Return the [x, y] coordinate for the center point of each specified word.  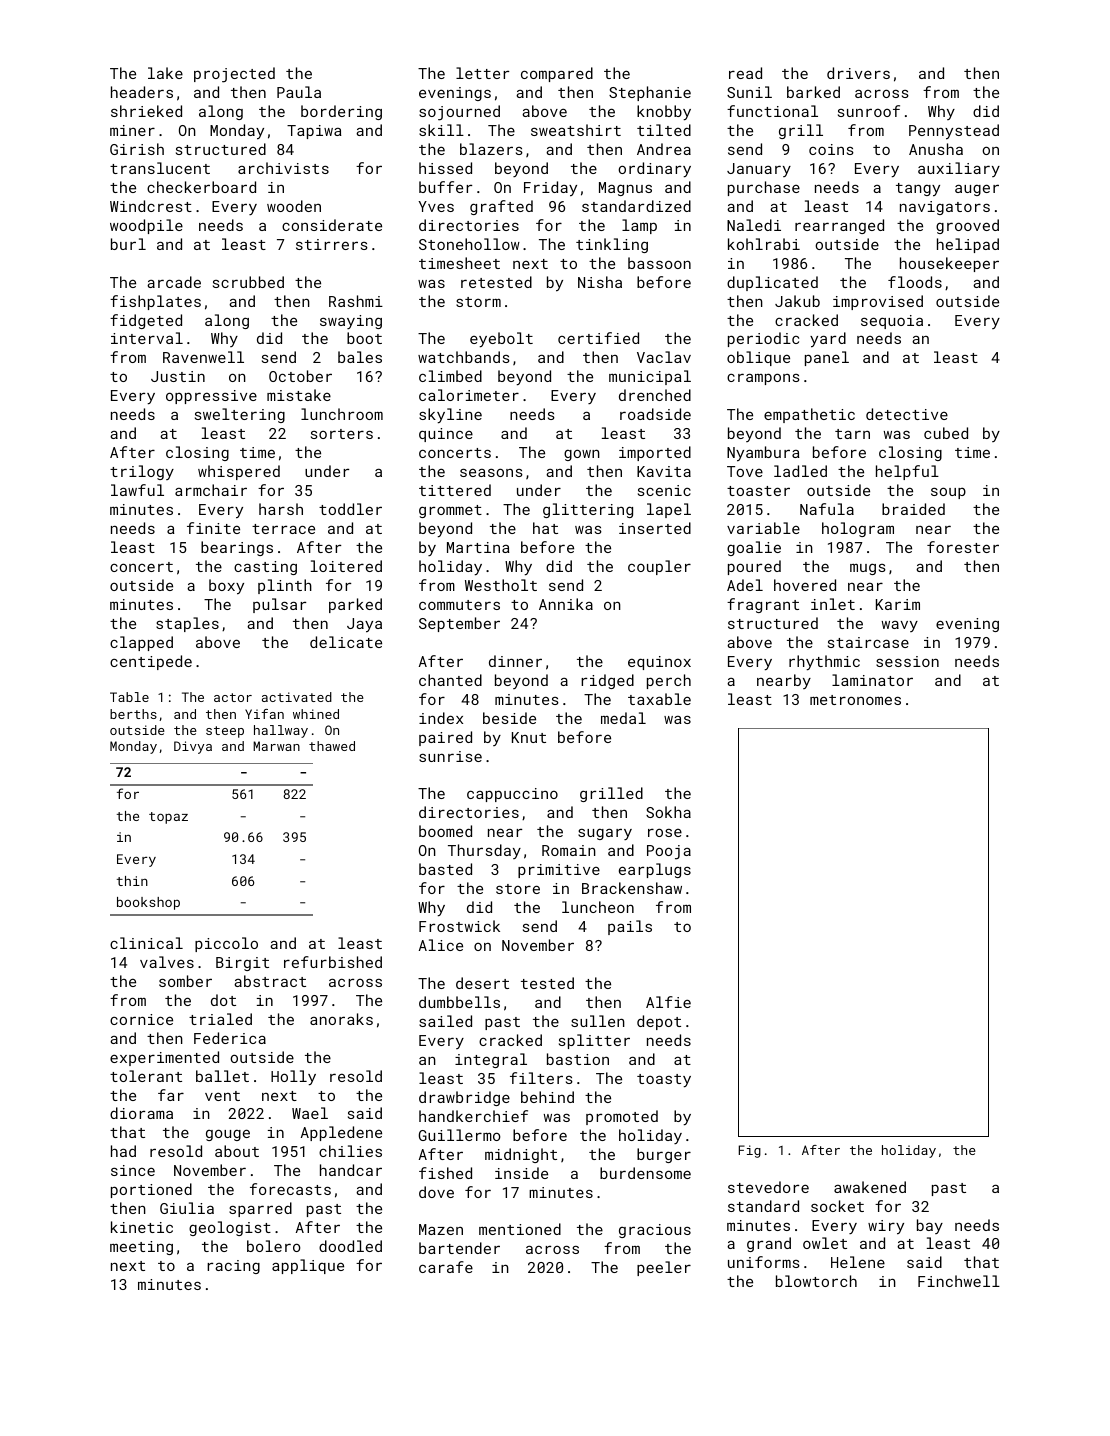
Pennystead [954, 132]
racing [233, 1267]
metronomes [855, 700]
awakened [870, 1187]
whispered [239, 472]
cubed [946, 433]
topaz [168, 818]
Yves [436, 206]
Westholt [501, 585]
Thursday [484, 851]
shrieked [146, 111]
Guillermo [460, 1135]
